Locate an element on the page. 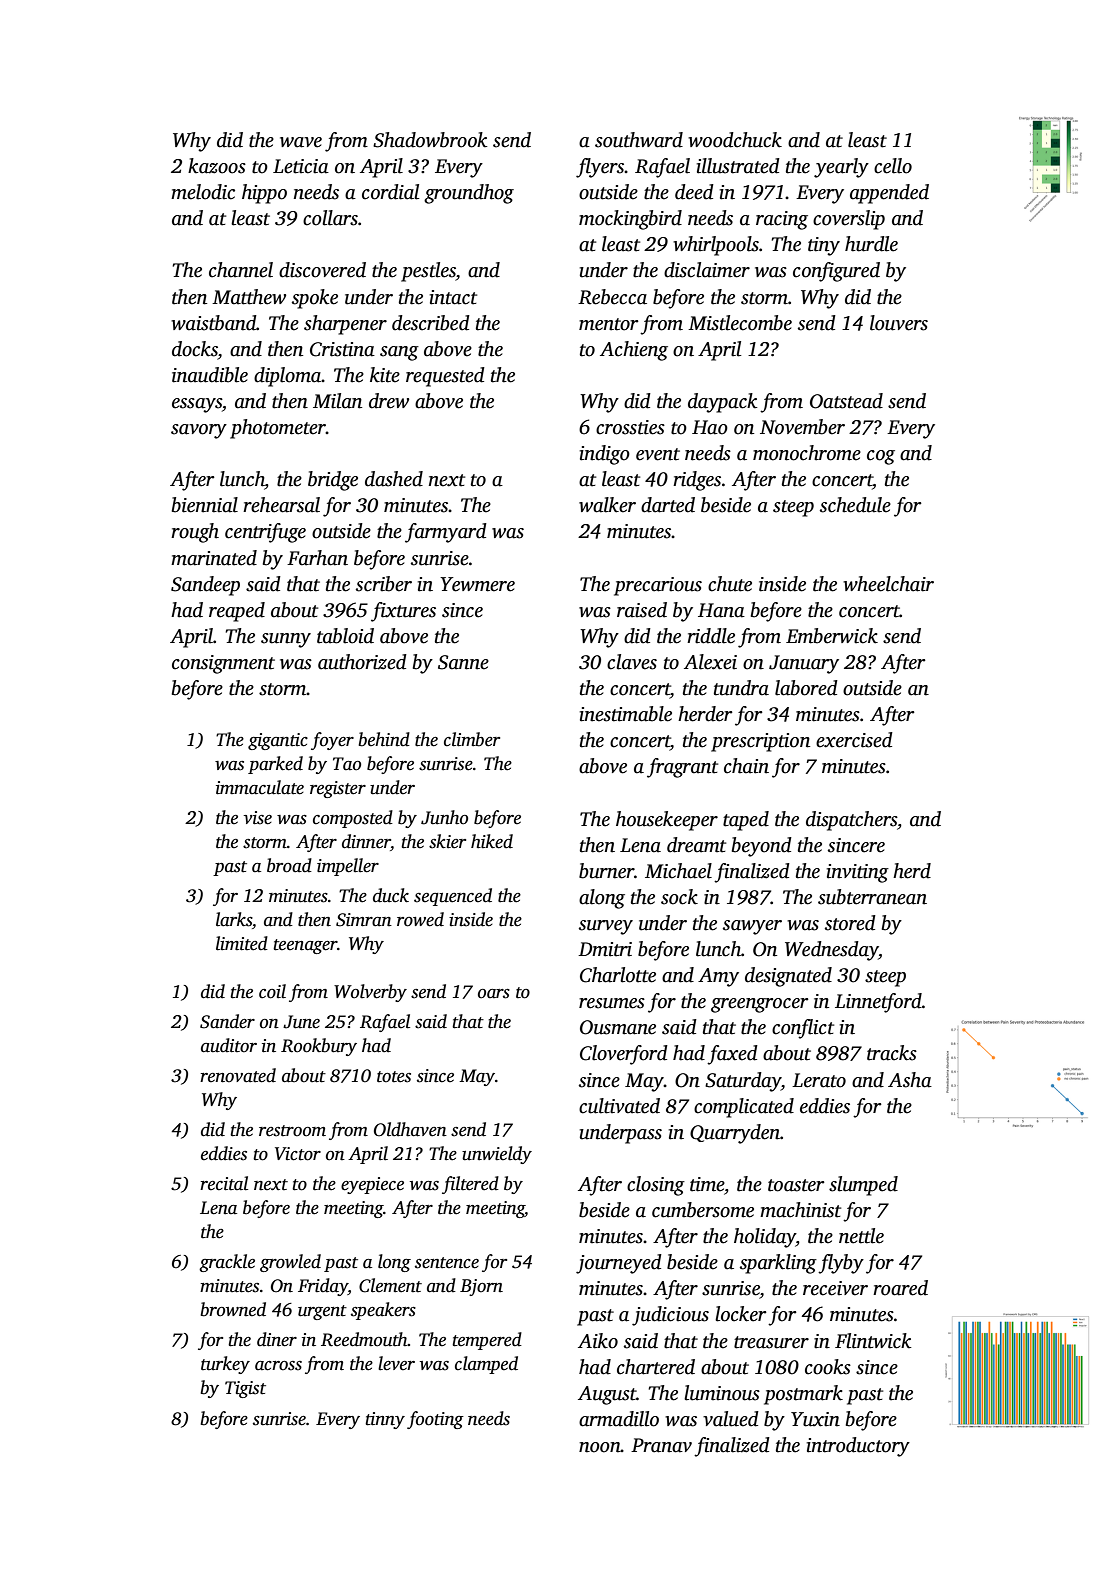 The height and width of the document is (1581, 1113). growled is located at coordinates (290, 1263).
